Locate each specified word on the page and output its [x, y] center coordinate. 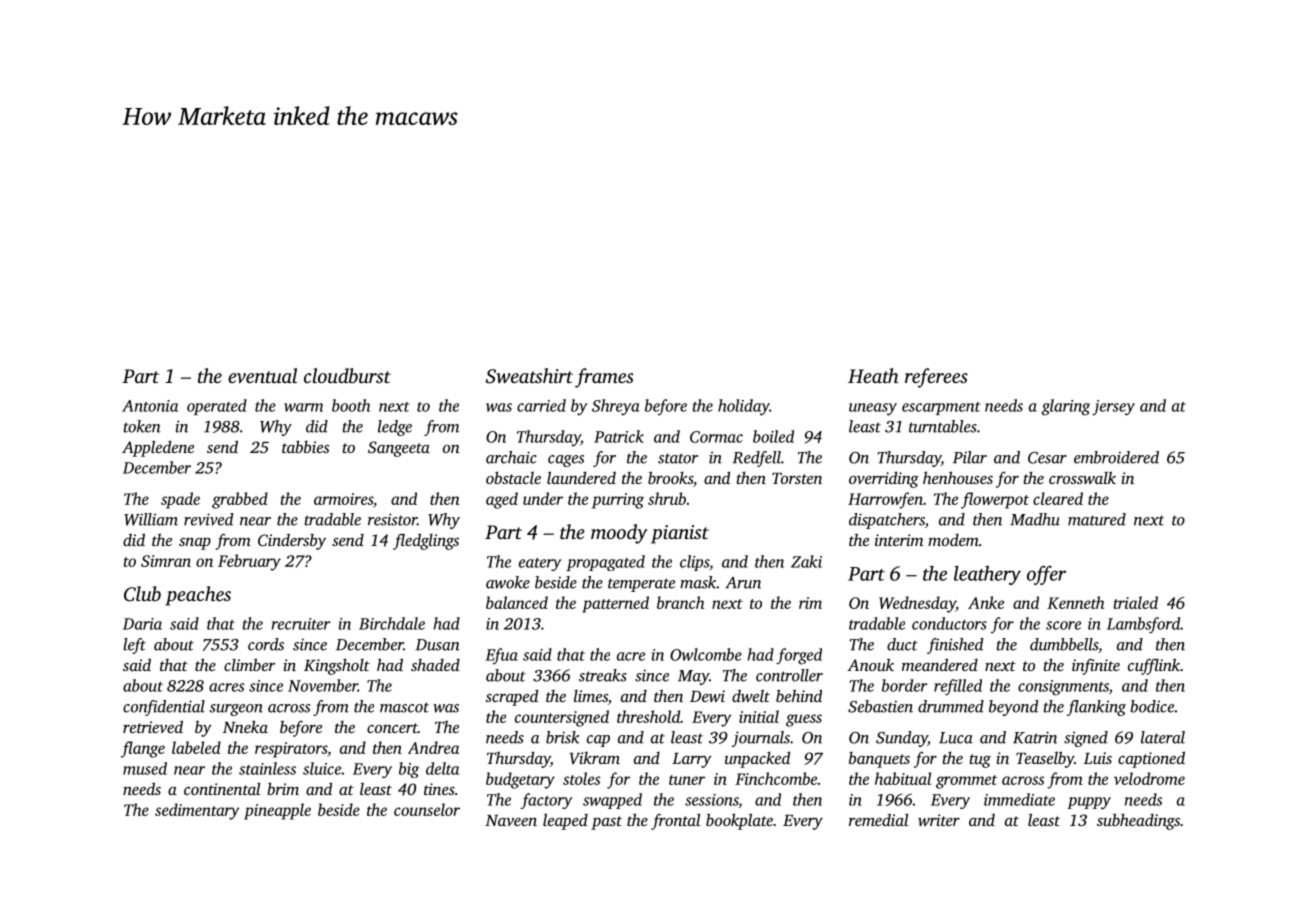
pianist [680, 534]
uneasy [873, 409]
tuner [687, 780]
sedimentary [197, 811]
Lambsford [1144, 625]
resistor [392, 519]
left [134, 646]
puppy [1089, 803]
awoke [508, 582]
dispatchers [887, 521]
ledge [395, 428]
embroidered [1116, 457]
